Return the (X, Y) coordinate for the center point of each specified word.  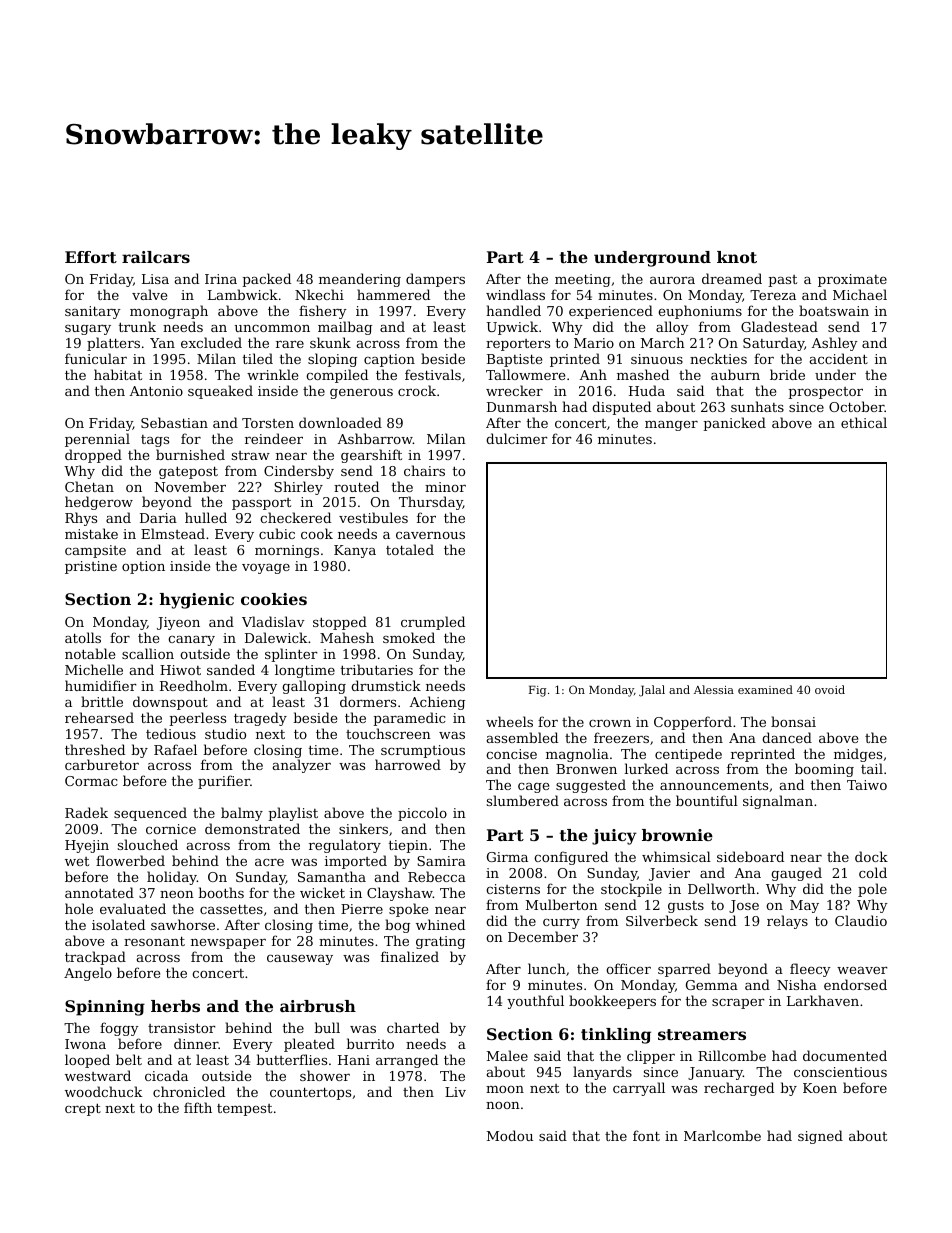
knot (737, 257)
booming (824, 770)
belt (129, 1059)
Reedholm (194, 685)
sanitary (93, 312)
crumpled (433, 623)
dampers (435, 280)
